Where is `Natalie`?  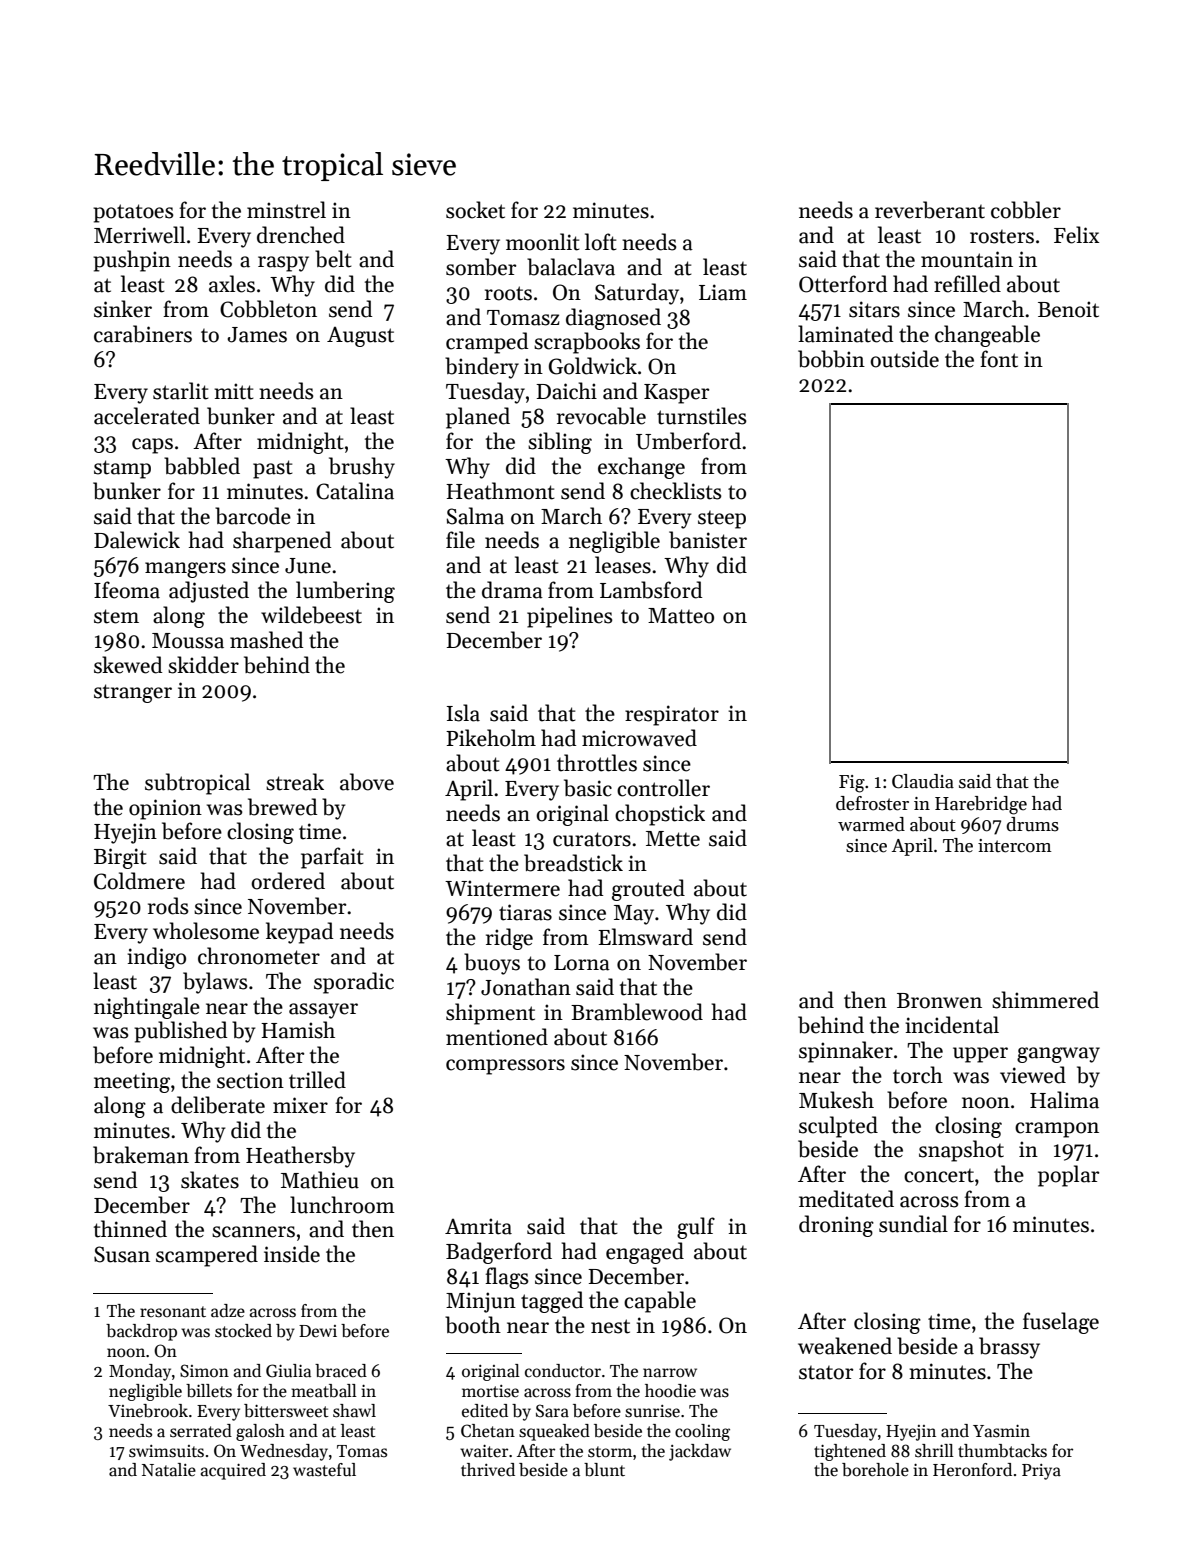 Natalie is located at coordinates (169, 1470).
